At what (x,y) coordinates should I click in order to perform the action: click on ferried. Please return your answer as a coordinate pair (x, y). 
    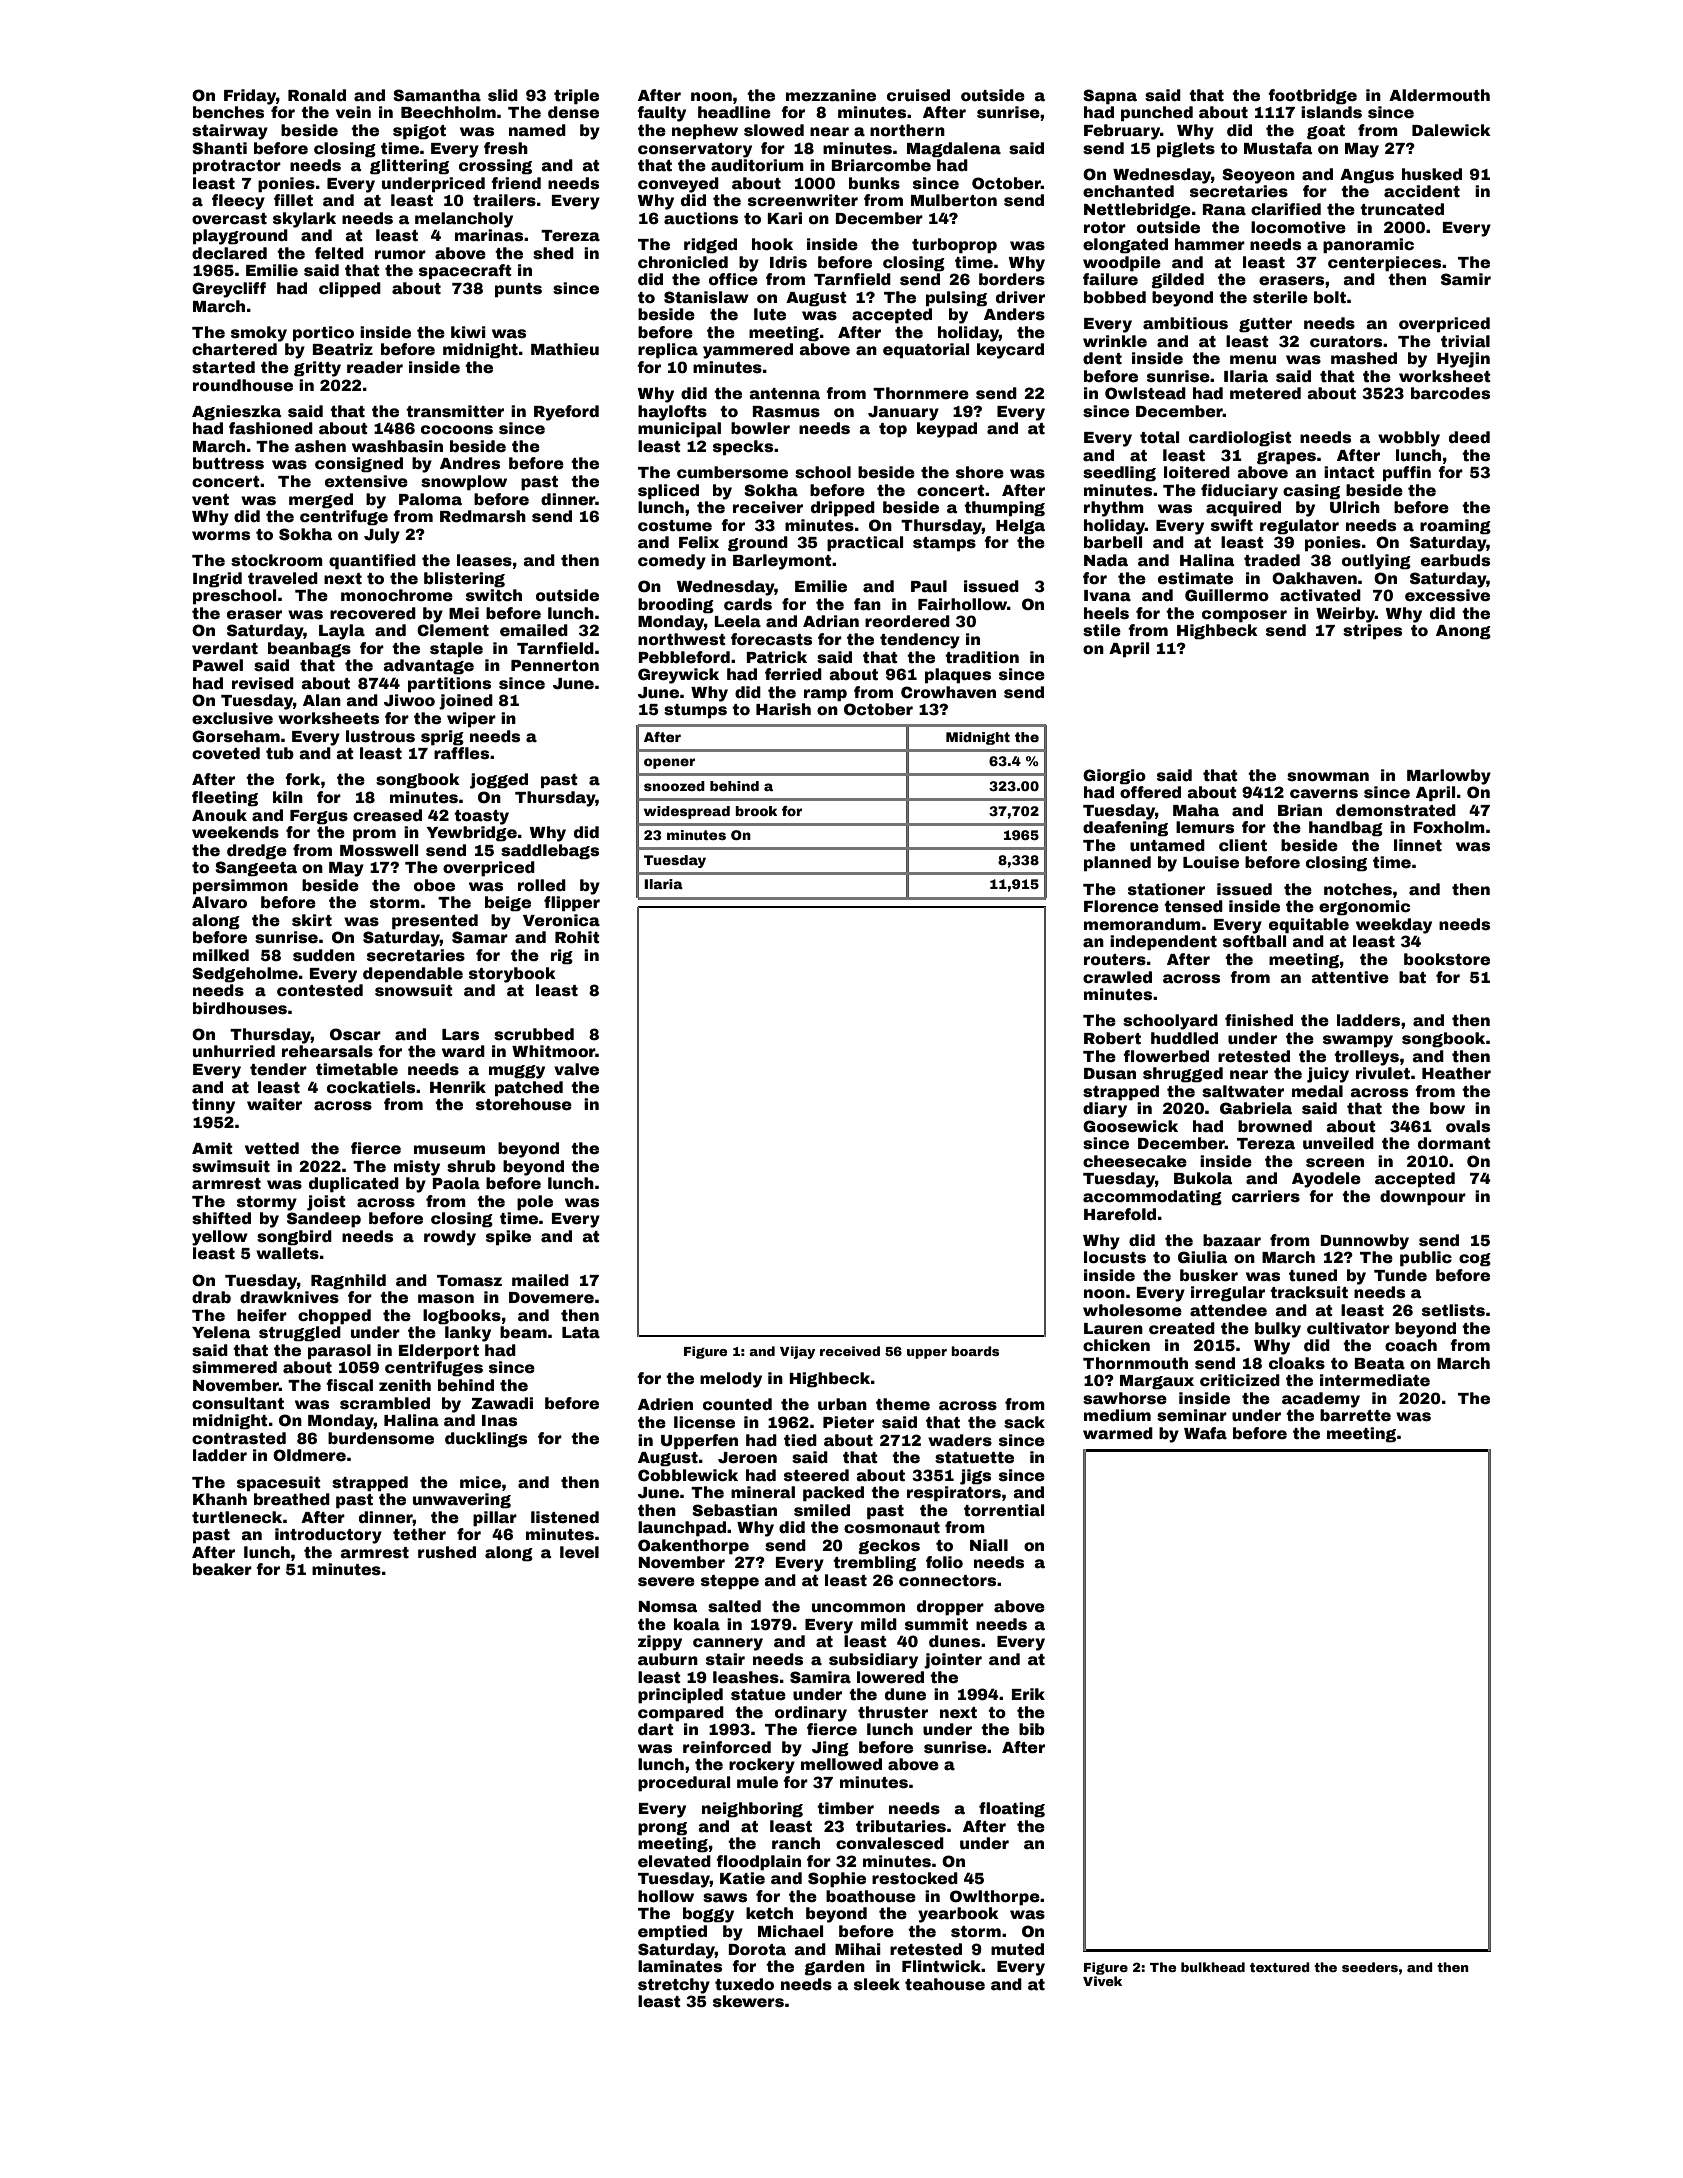
    Looking at the image, I should click on (793, 674).
